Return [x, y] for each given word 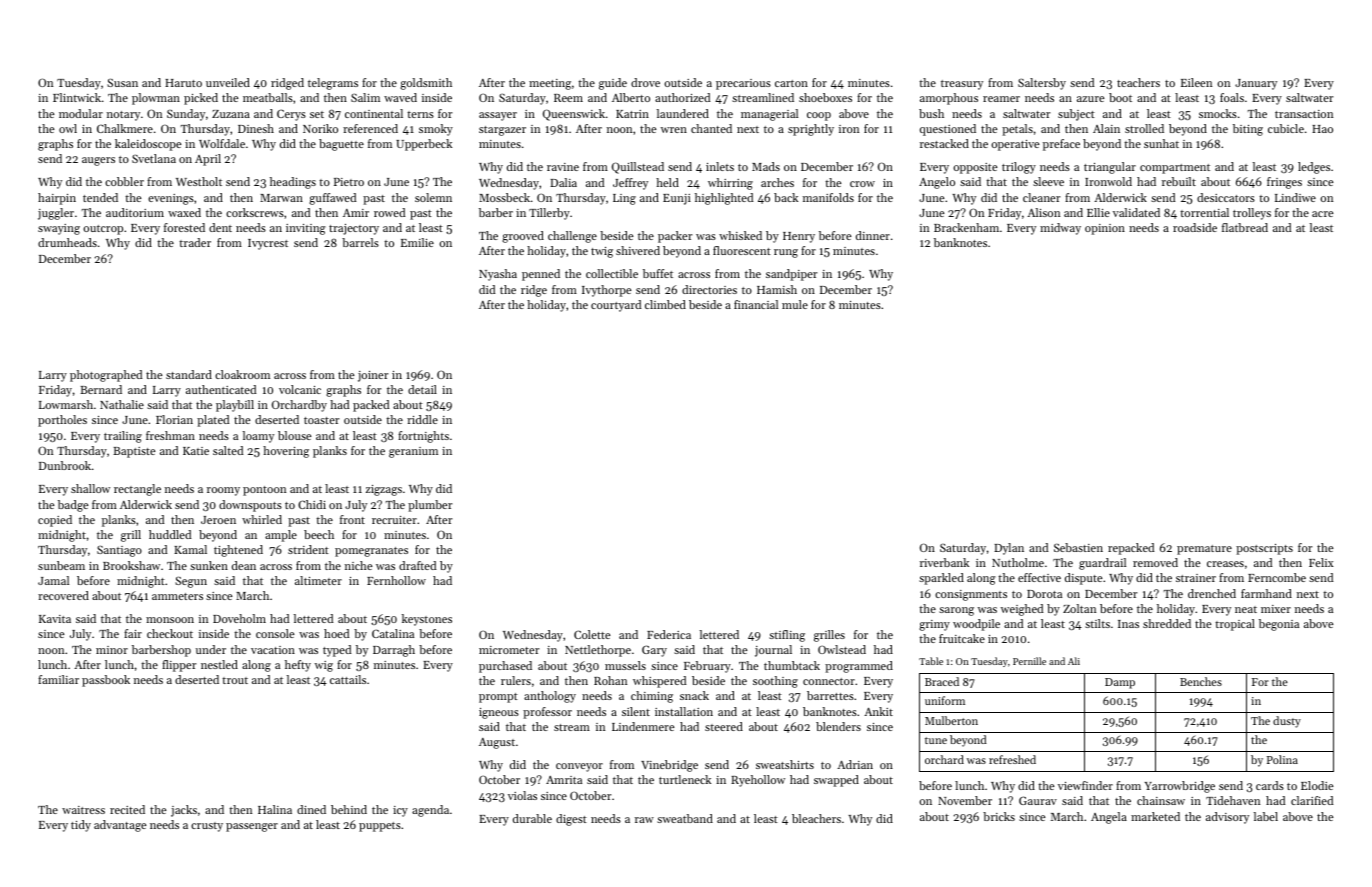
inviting [306, 229]
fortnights [423, 437]
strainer [1196, 578]
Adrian [855, 764]
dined [311, 809]
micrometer [509, 650]
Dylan [1009, 549]
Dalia [563, 182]
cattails [348, 679]
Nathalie [122, 404]
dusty [1287, 722]
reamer [1001, 99]
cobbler [124, 181]
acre [1322, 214]
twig [602, 252]
